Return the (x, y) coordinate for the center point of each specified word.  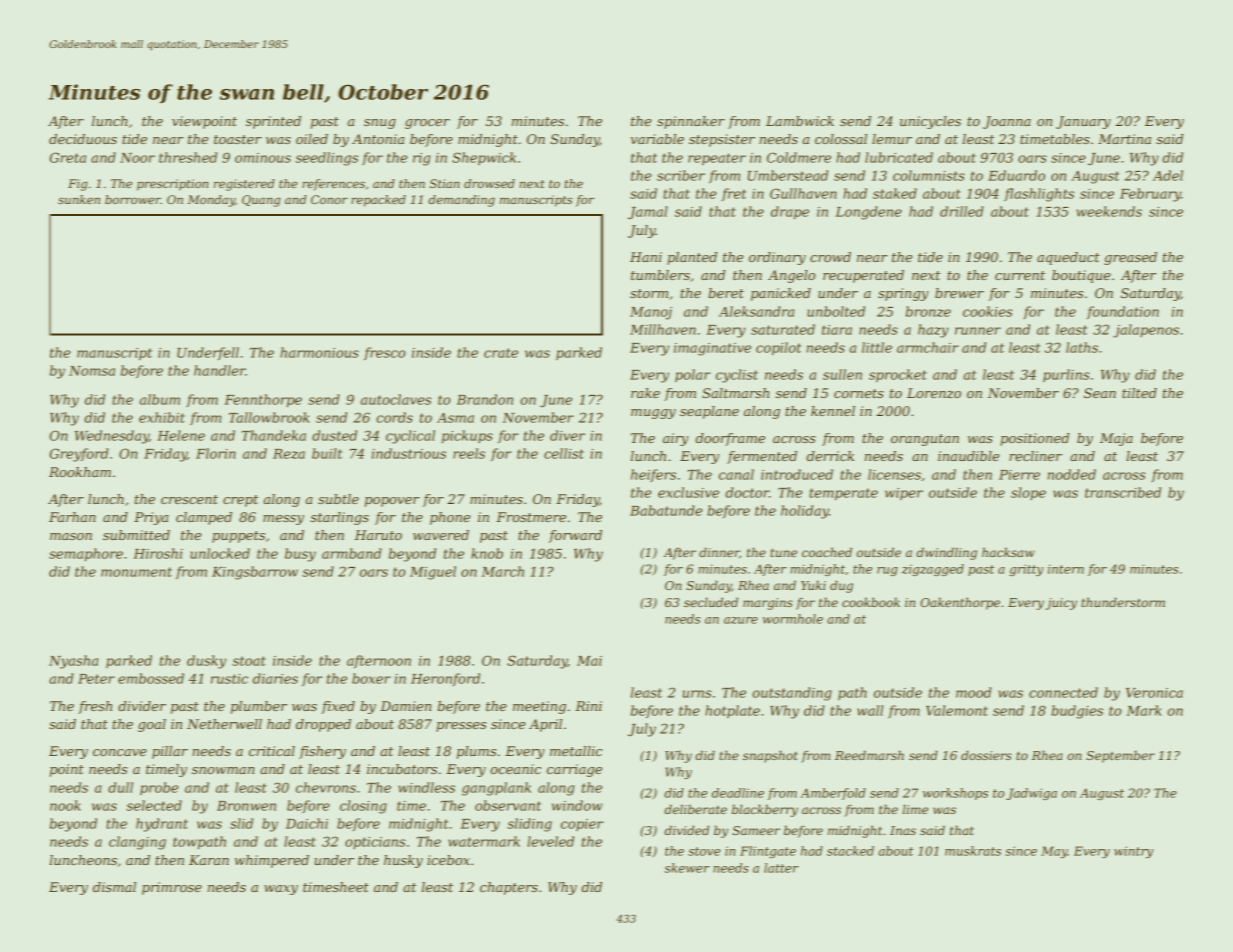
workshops (955, 794)
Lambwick (800, 121)
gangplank (496, 789)
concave (120, 752)
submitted (136, 535)
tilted (1139, 393)
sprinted (273, 122)
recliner (1035, 456)
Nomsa (92, 371)
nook (65, 805)
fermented (762, 457)
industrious (409, 453)
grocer (427, 124)
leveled (550, 841)
